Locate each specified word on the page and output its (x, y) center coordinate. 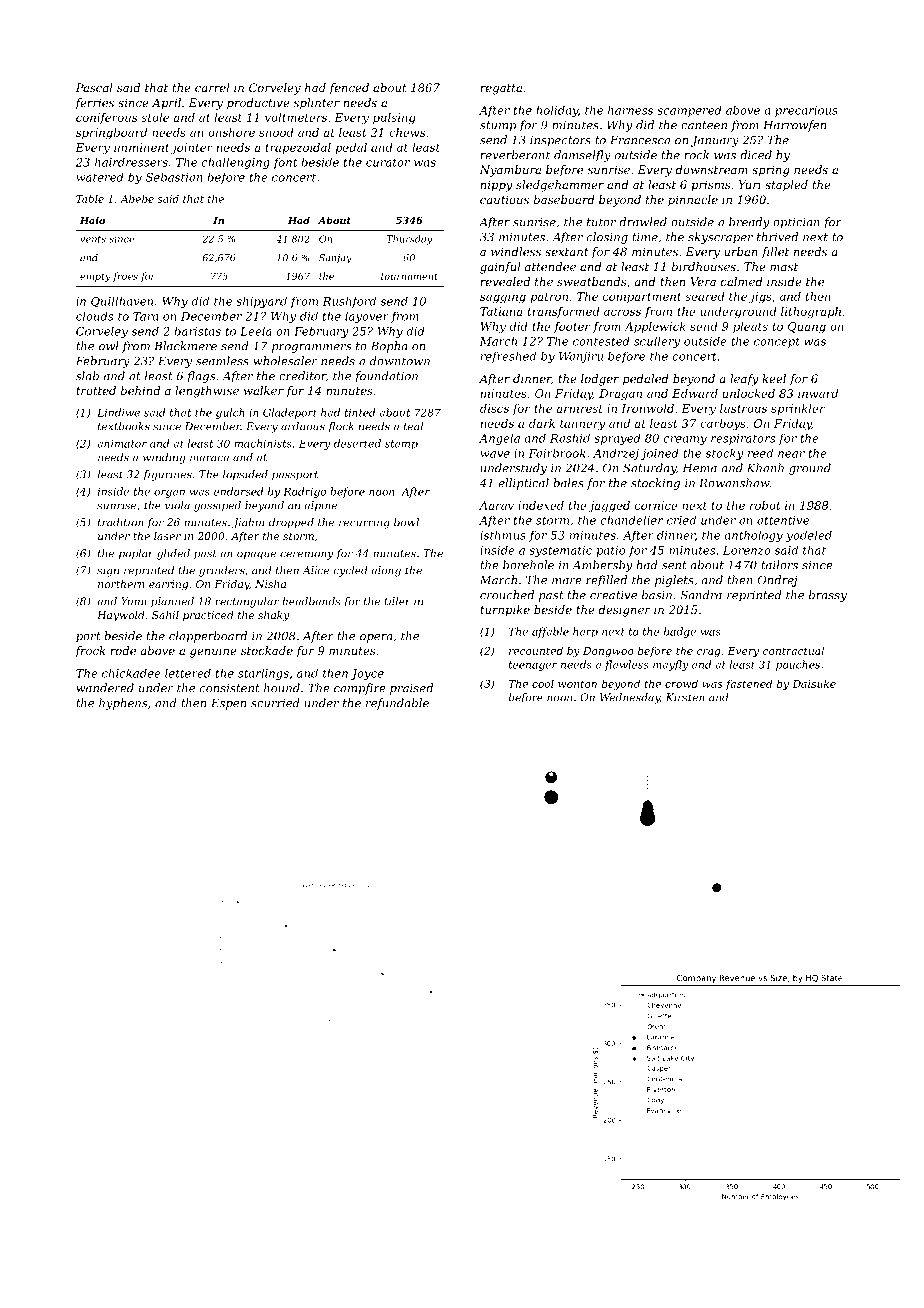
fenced (349, 89)
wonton (577, 684)
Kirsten (685, 697)
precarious (806, 111)
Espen (228, 704)
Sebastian (174, 177)
